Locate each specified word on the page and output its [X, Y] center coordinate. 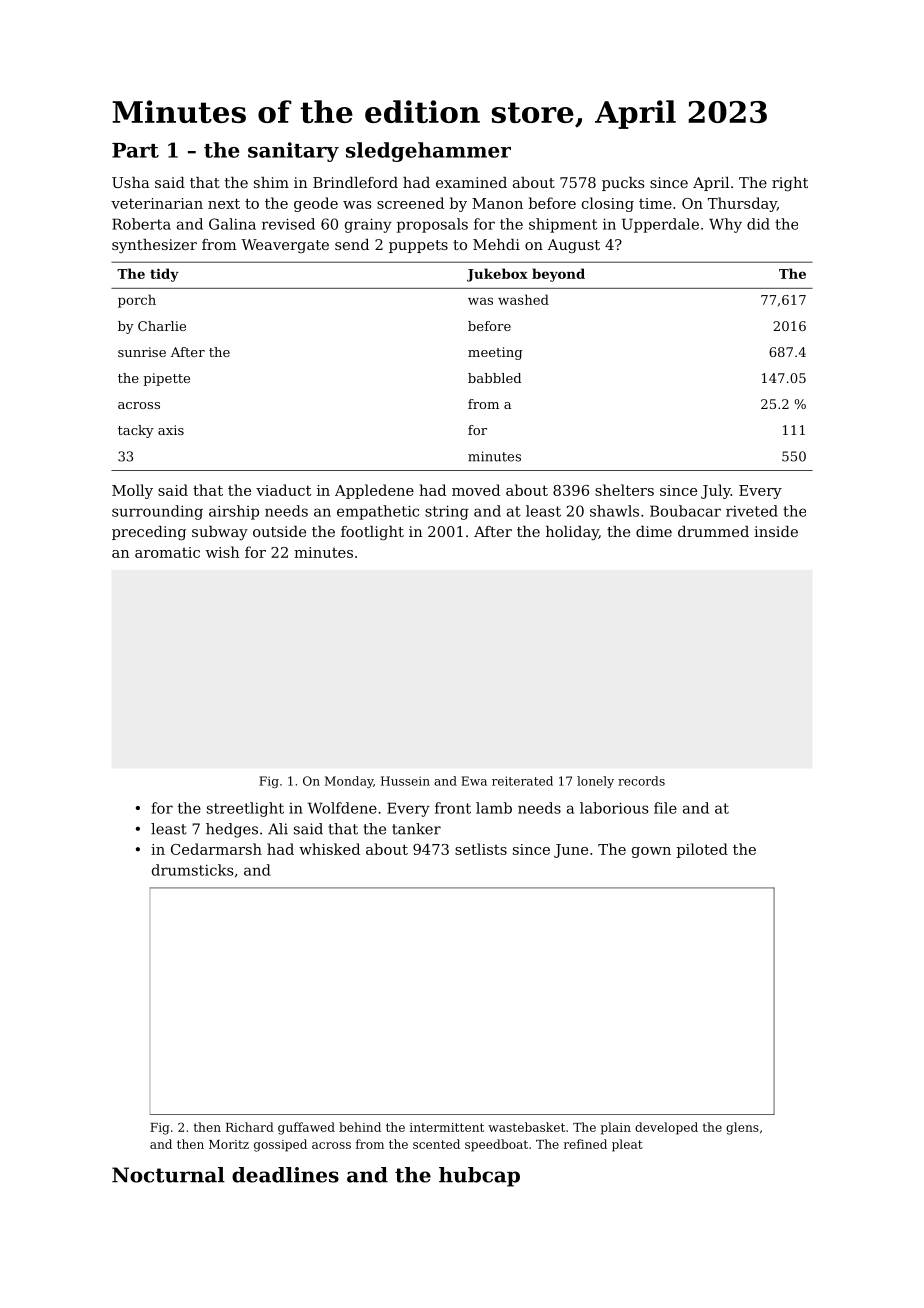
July [716, 491]
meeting [495, 353]
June [571, 851]
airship [234, 512]
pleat [627, 1145]
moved [476, 490]
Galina [232, 224]
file [665, 808]
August [573, 246]
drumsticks [193, 870]
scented [436, 1144]
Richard [250, 1127]
